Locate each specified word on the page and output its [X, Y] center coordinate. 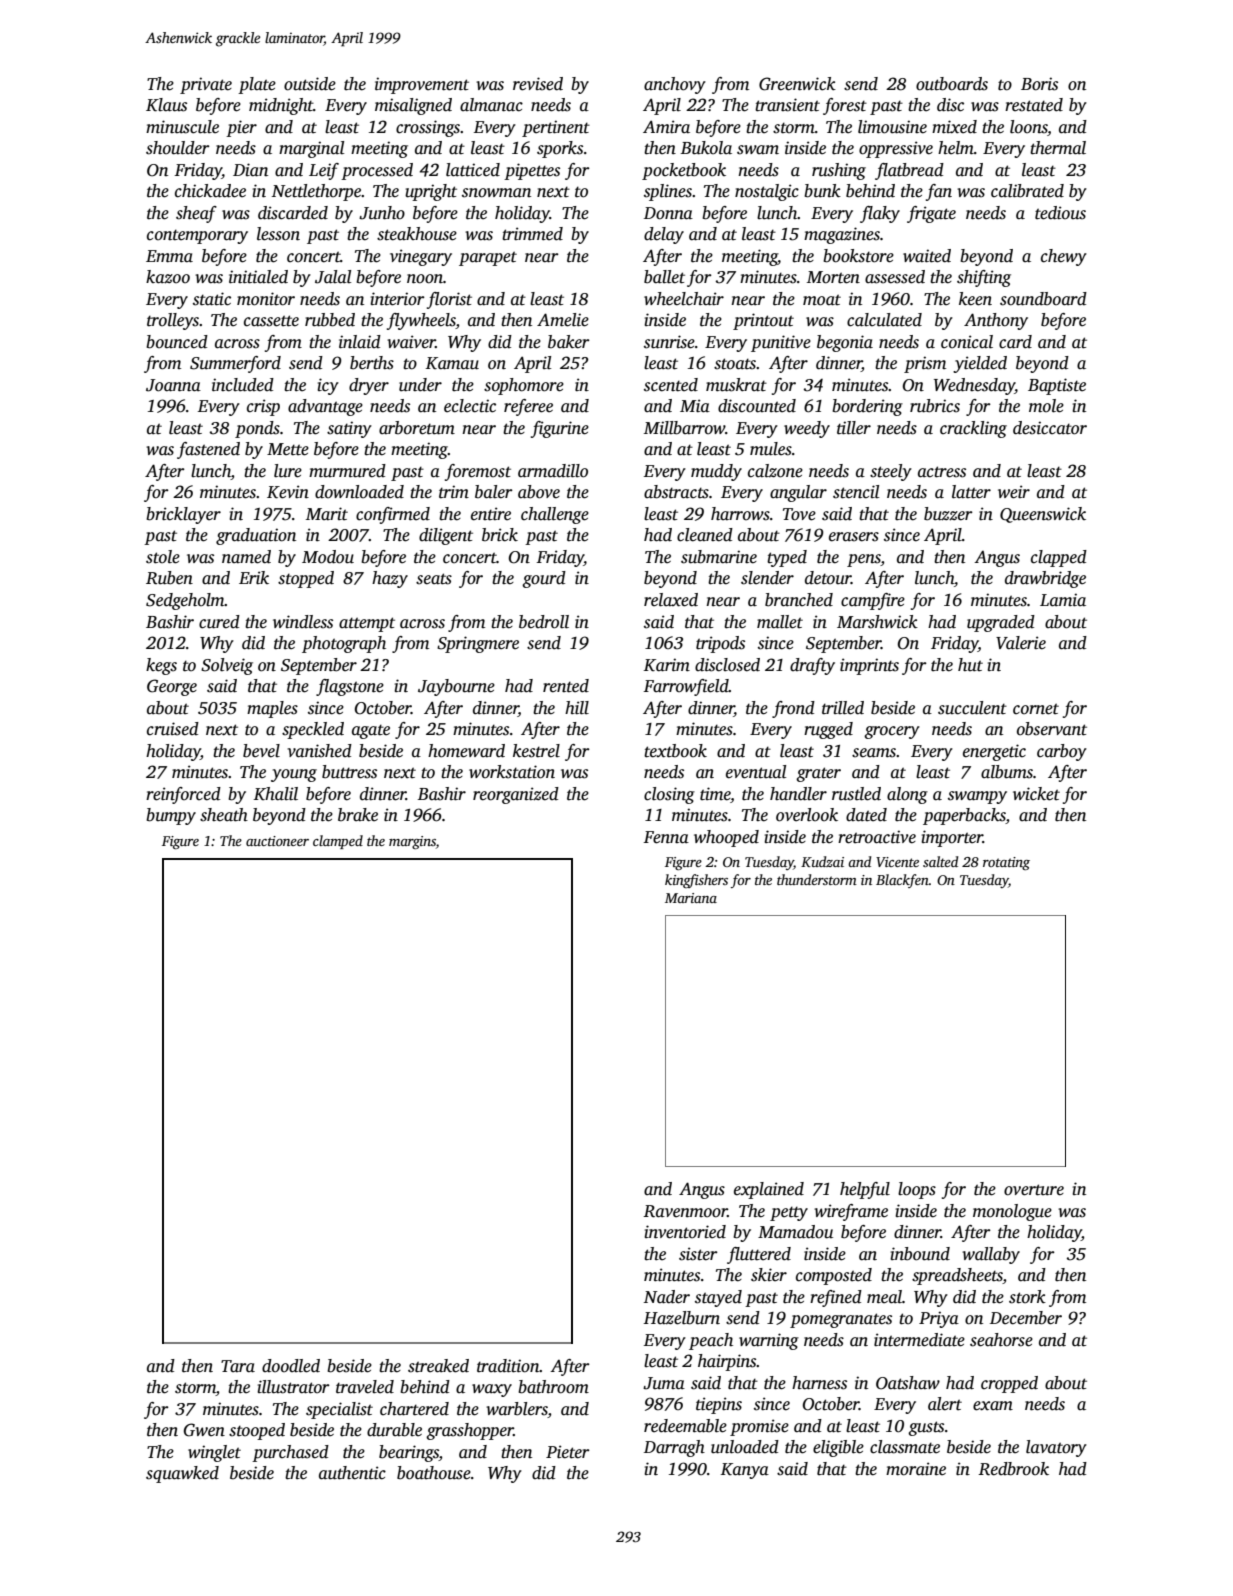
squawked [182, 1474]
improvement [422, 85]
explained [769, 1190]
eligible [838, 1448]
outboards [952, 84]
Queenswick [1043, 515]
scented [671, 385]
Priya [939, 1319]
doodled [291, 1366]
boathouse [434, 1473]
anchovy [675, 85]
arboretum [417, 428]
